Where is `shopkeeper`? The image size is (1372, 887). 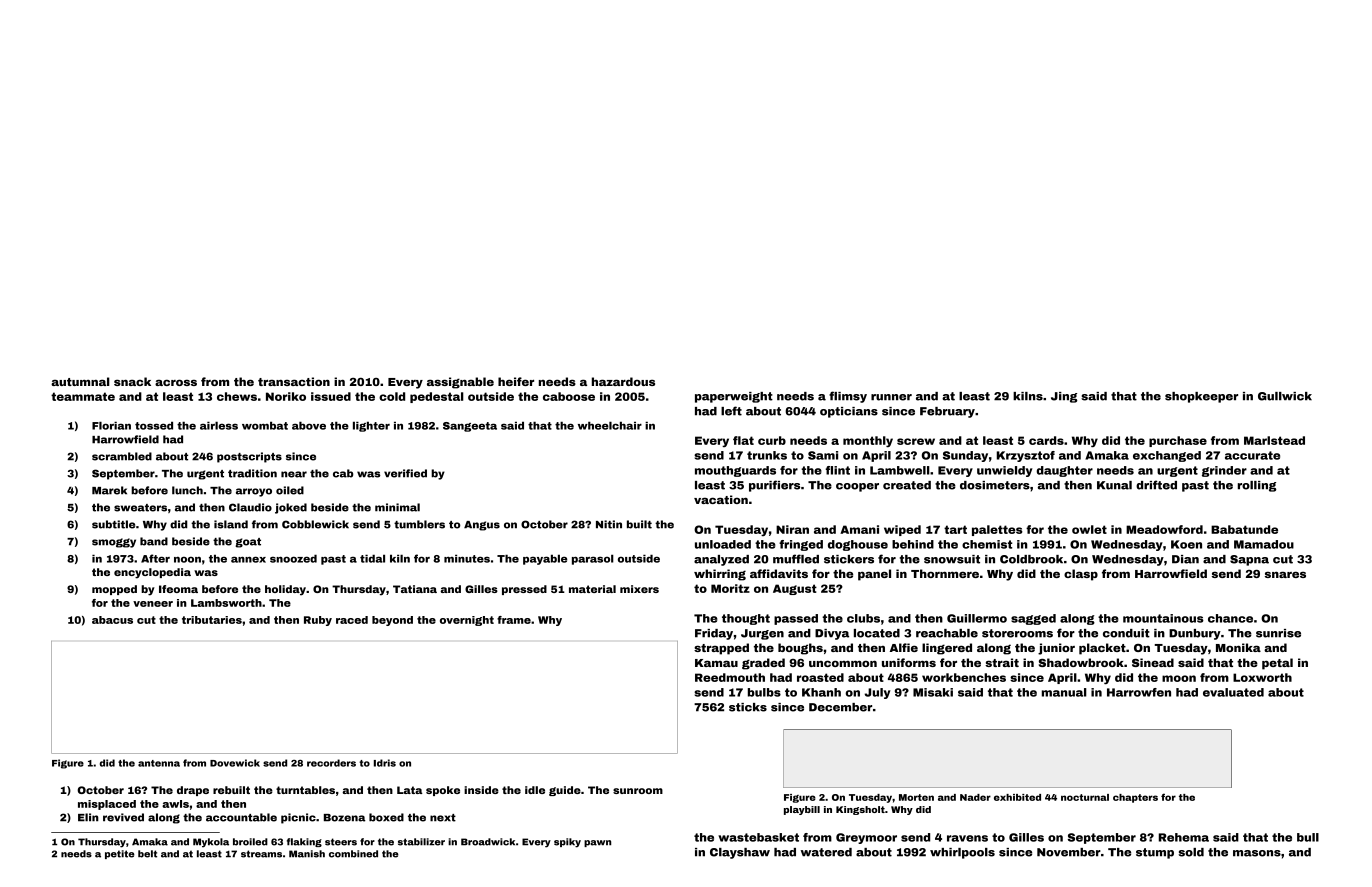 shopkeeper is located at coordinates (1201, 397).
